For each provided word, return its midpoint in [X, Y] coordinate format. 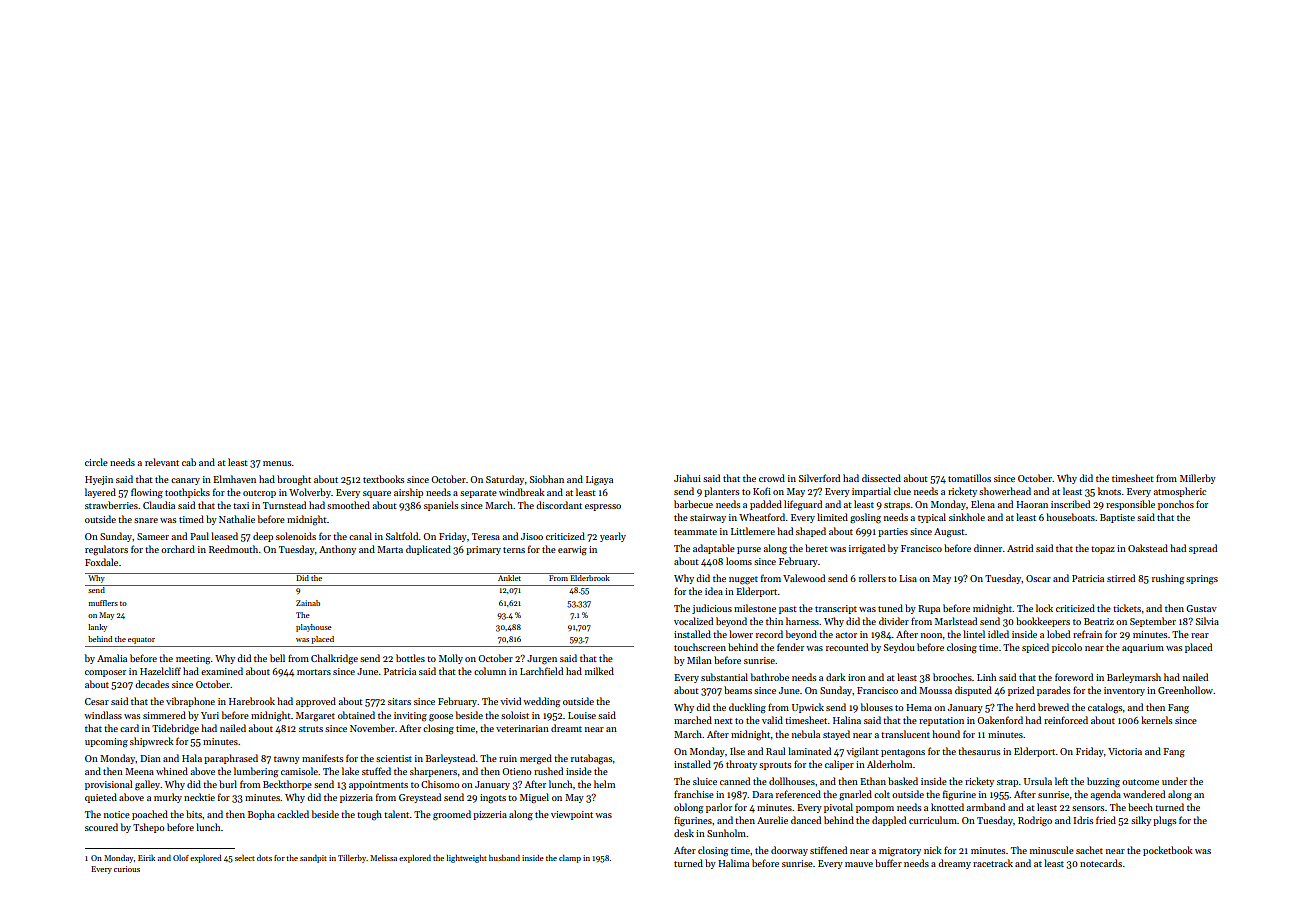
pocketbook [1168, 851]
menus [277, 463]
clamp [570, 859]
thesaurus [979, 751]
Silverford [819, 478]
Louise [582, 715]
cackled [293, 814]
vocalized [693, 621]
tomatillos [969, 478]
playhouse [314, 628]
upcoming [106, 742]
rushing [1168, 579]
